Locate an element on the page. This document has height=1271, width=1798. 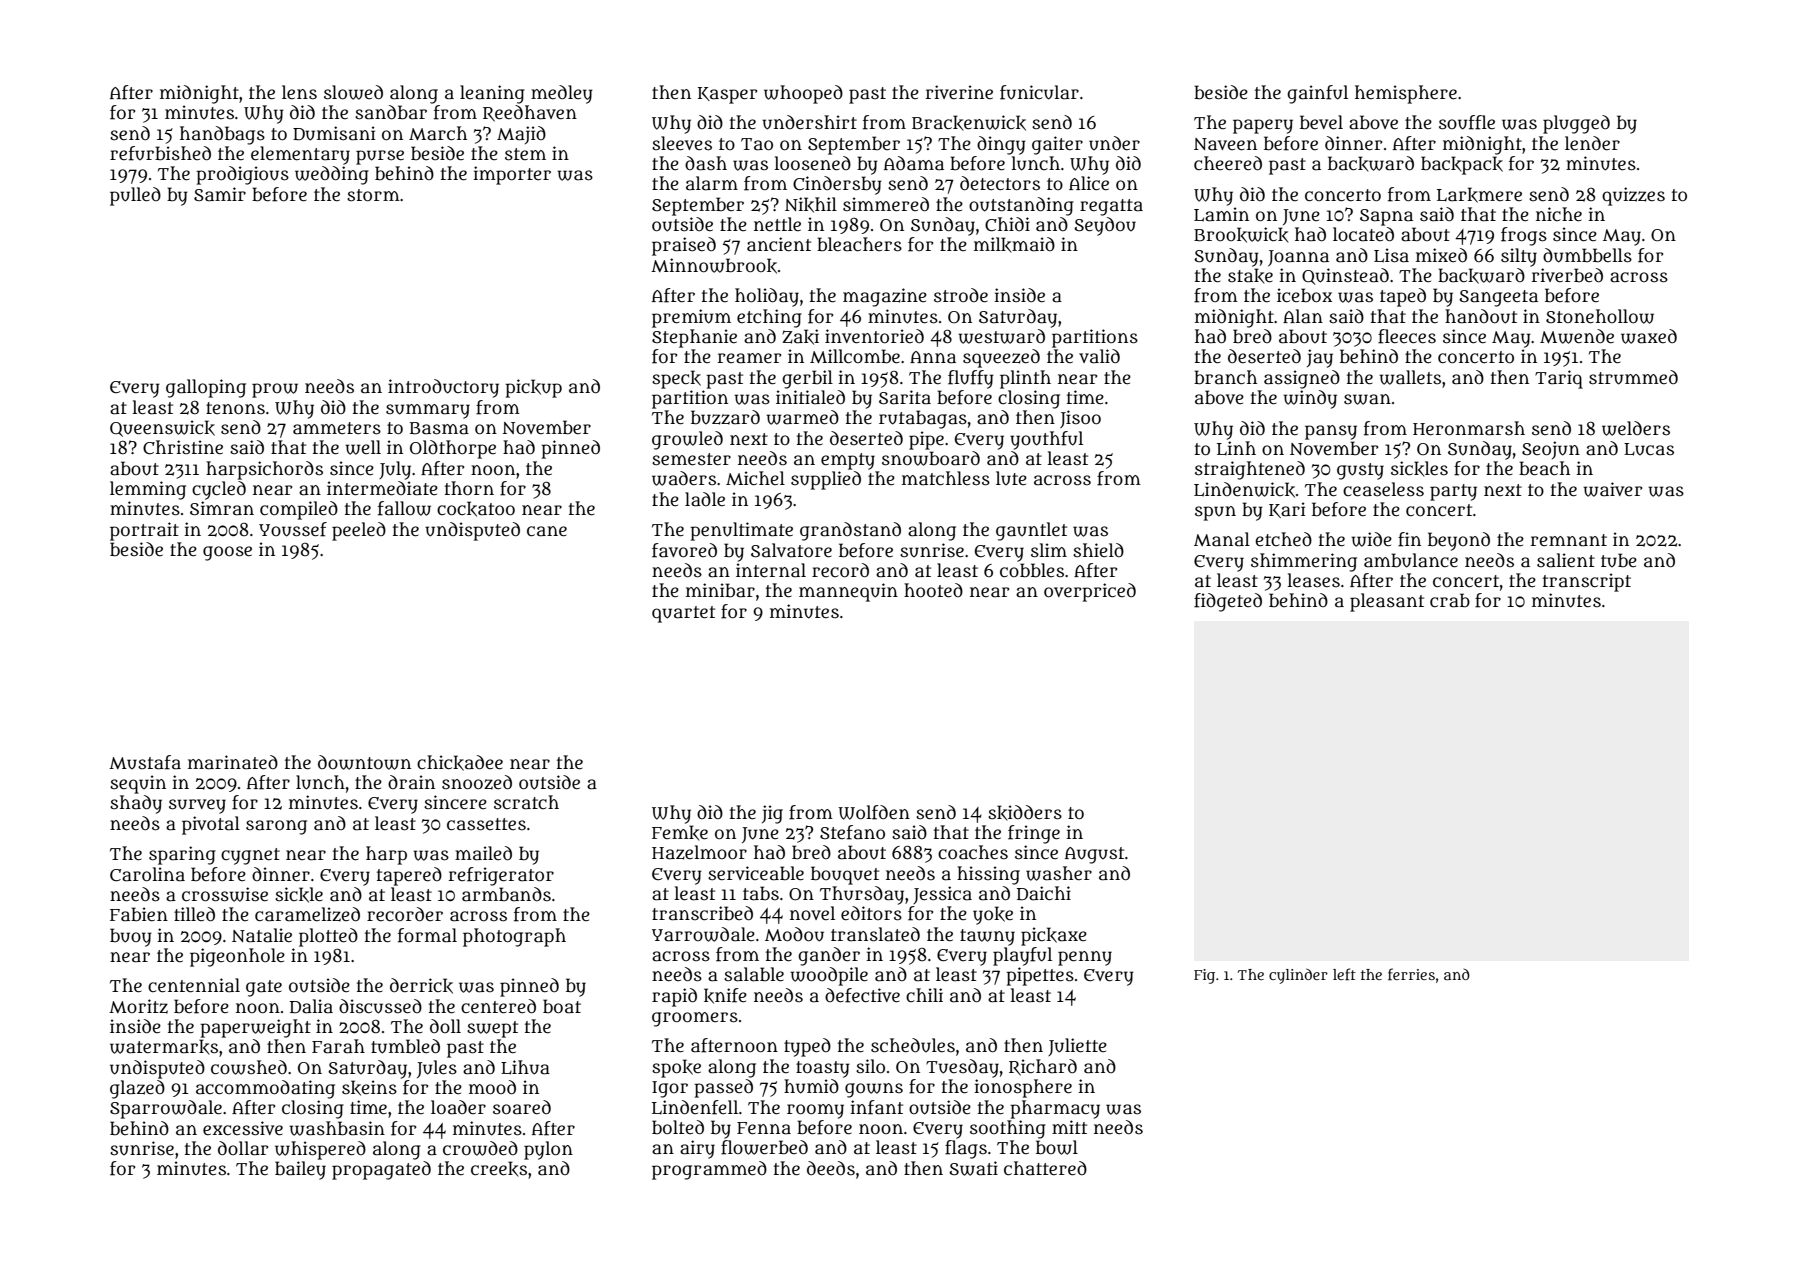
hemisphere is located at coordinates (1406, 94).
